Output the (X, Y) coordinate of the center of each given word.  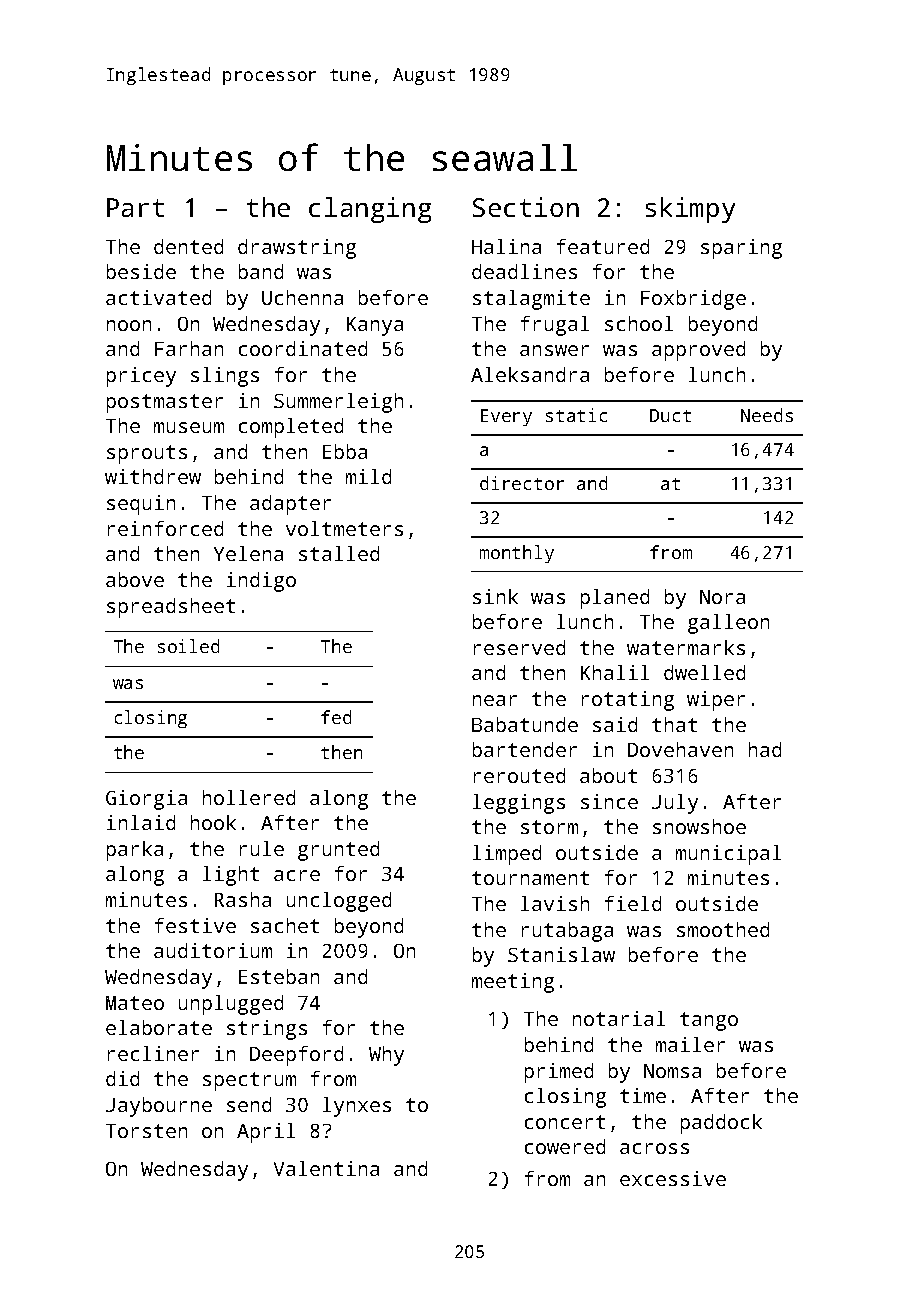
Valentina (326, 1168)
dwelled (704, 672)
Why (386, 1056)
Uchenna (302, 297)
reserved (519, 647)
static (576, 415)
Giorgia (146, 800)
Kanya (375, 326)
